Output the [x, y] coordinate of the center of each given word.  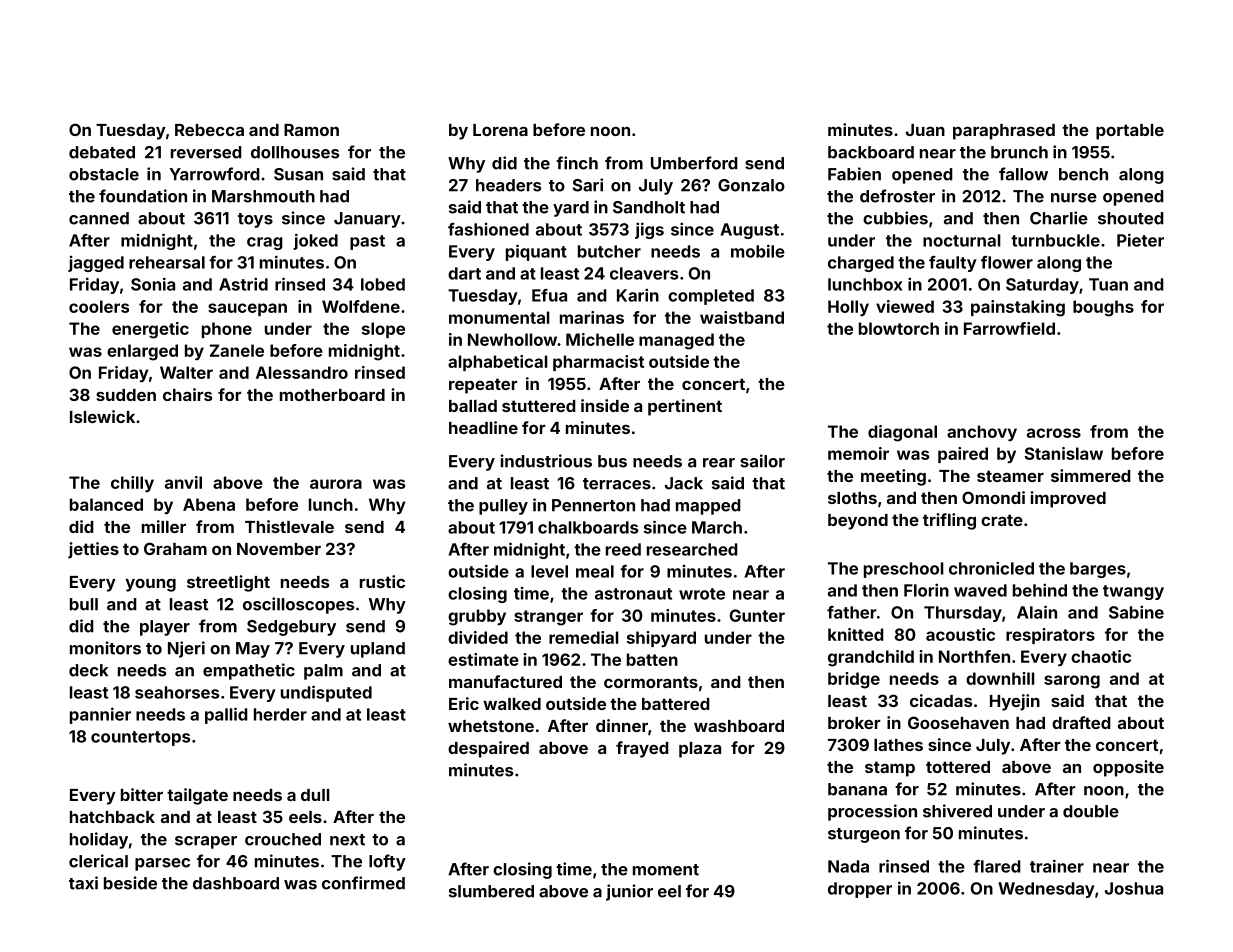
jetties [93, 550]
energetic [150, 330]
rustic [382, 581]
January [367, 220]
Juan [925, 130]
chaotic [1101, 656]
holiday [99, 840]
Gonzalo [751, 185]
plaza [700, 750]
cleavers [644, 273]
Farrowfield [1009, 328]
